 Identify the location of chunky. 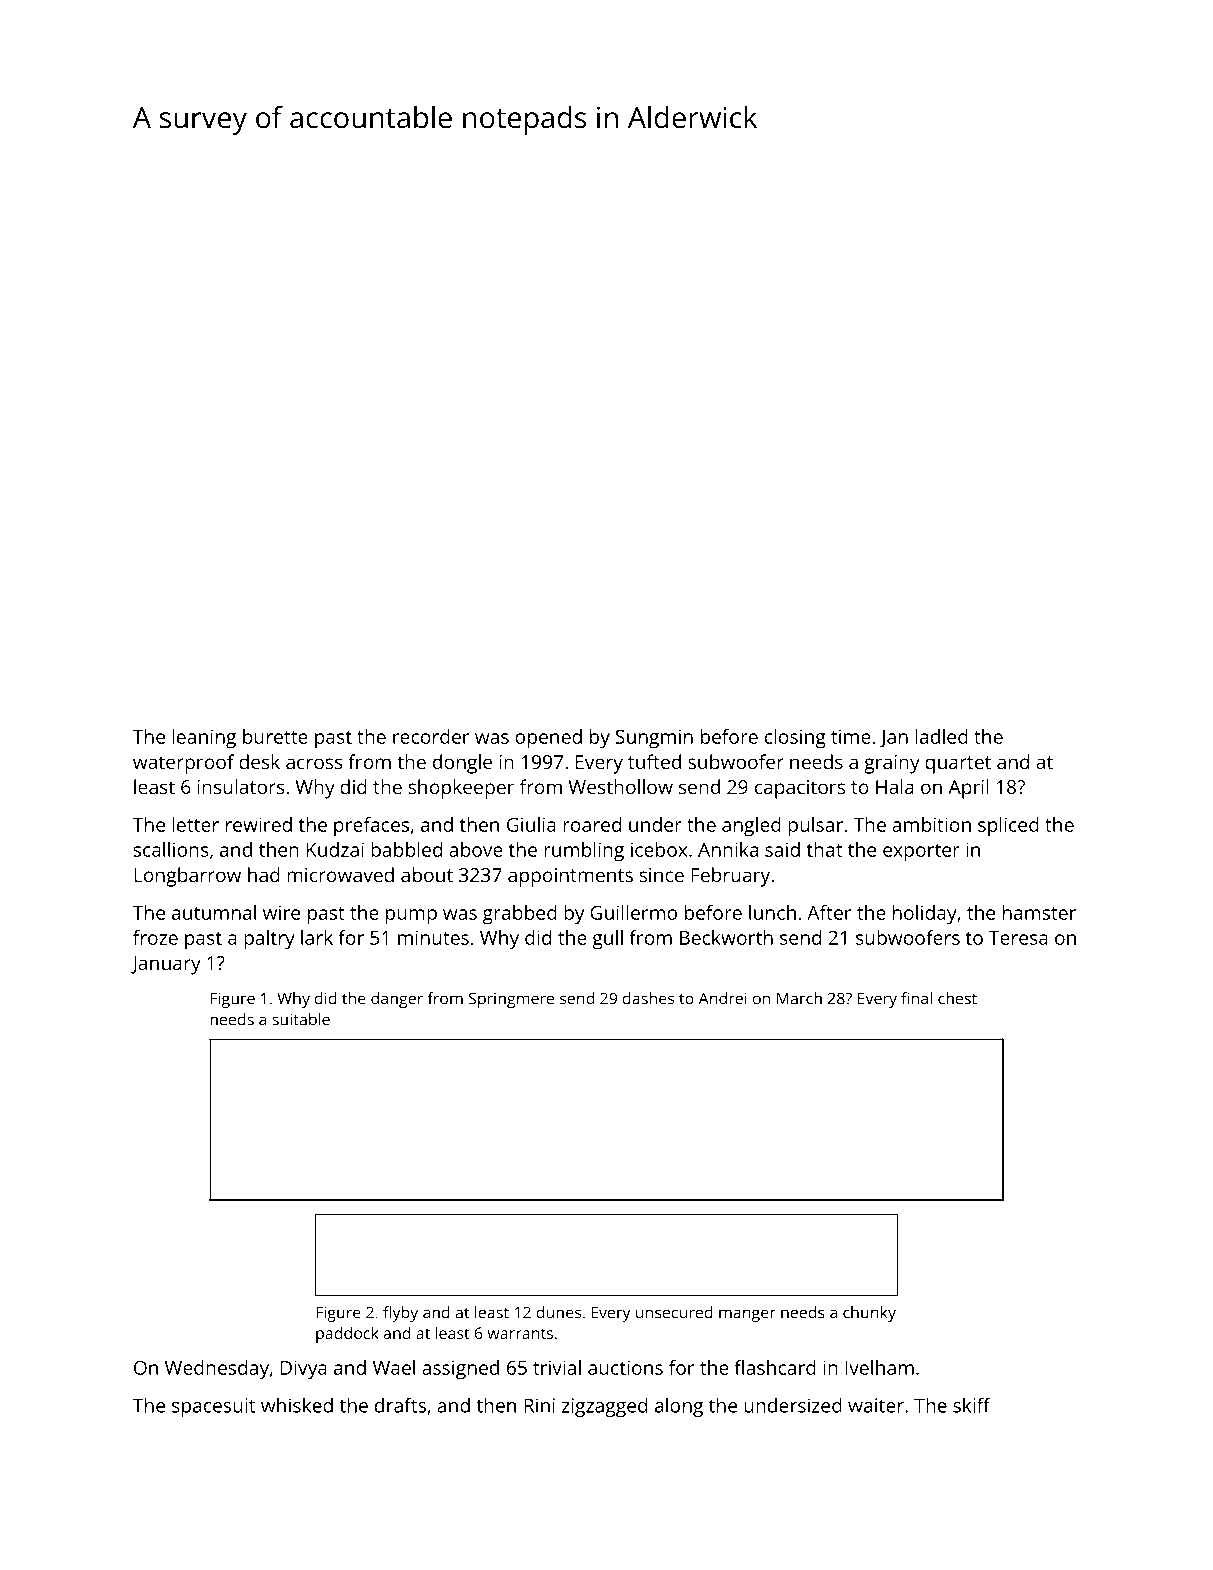
(869, 1314).
